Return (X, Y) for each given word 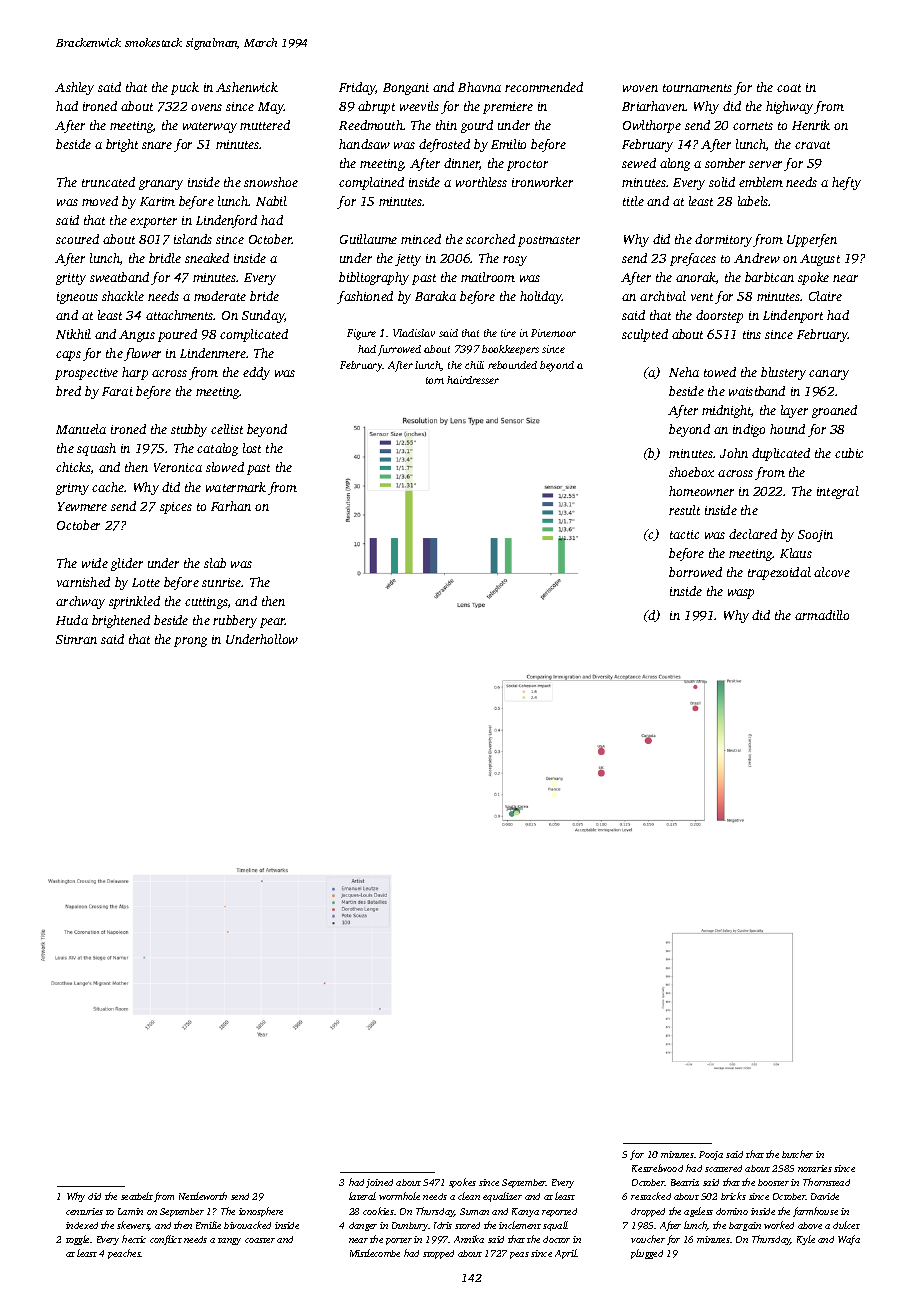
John (734, 453)
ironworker (542, 182)
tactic (684, 534)
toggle (77, 1240)
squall (555, 1226)
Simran (76, 639)
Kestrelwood (657, 1168)
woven (640, 88)
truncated (108, 182)
